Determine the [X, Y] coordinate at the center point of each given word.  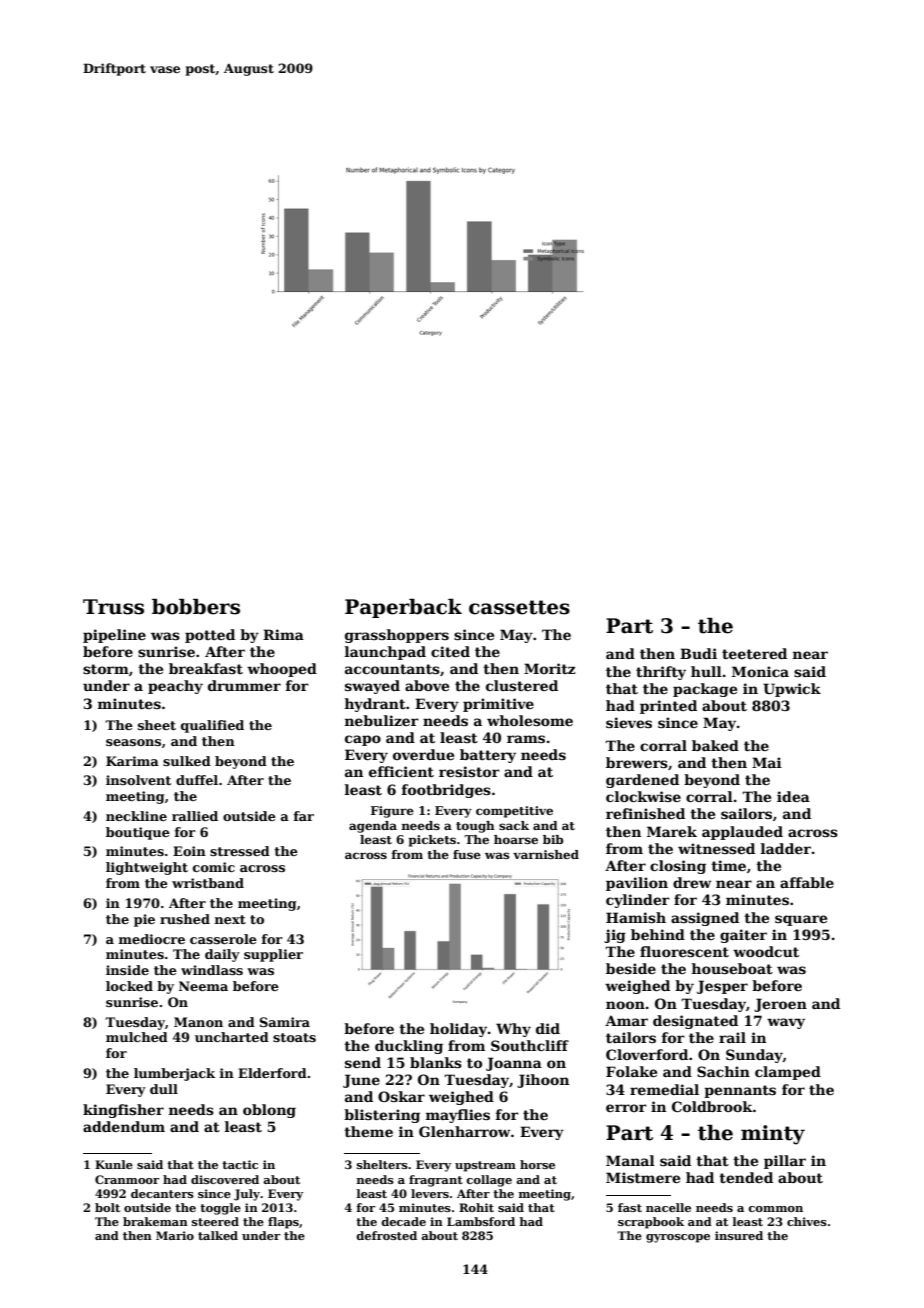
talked [218, 1235]
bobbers [196, 607]
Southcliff [530, 1045]
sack [514, 825]
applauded [742, 833]
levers [430, 1193]
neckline [136, 816]
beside [631, 968]
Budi [698, 653]
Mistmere [643, 1177]
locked [129, 986]
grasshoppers [397, 636]
